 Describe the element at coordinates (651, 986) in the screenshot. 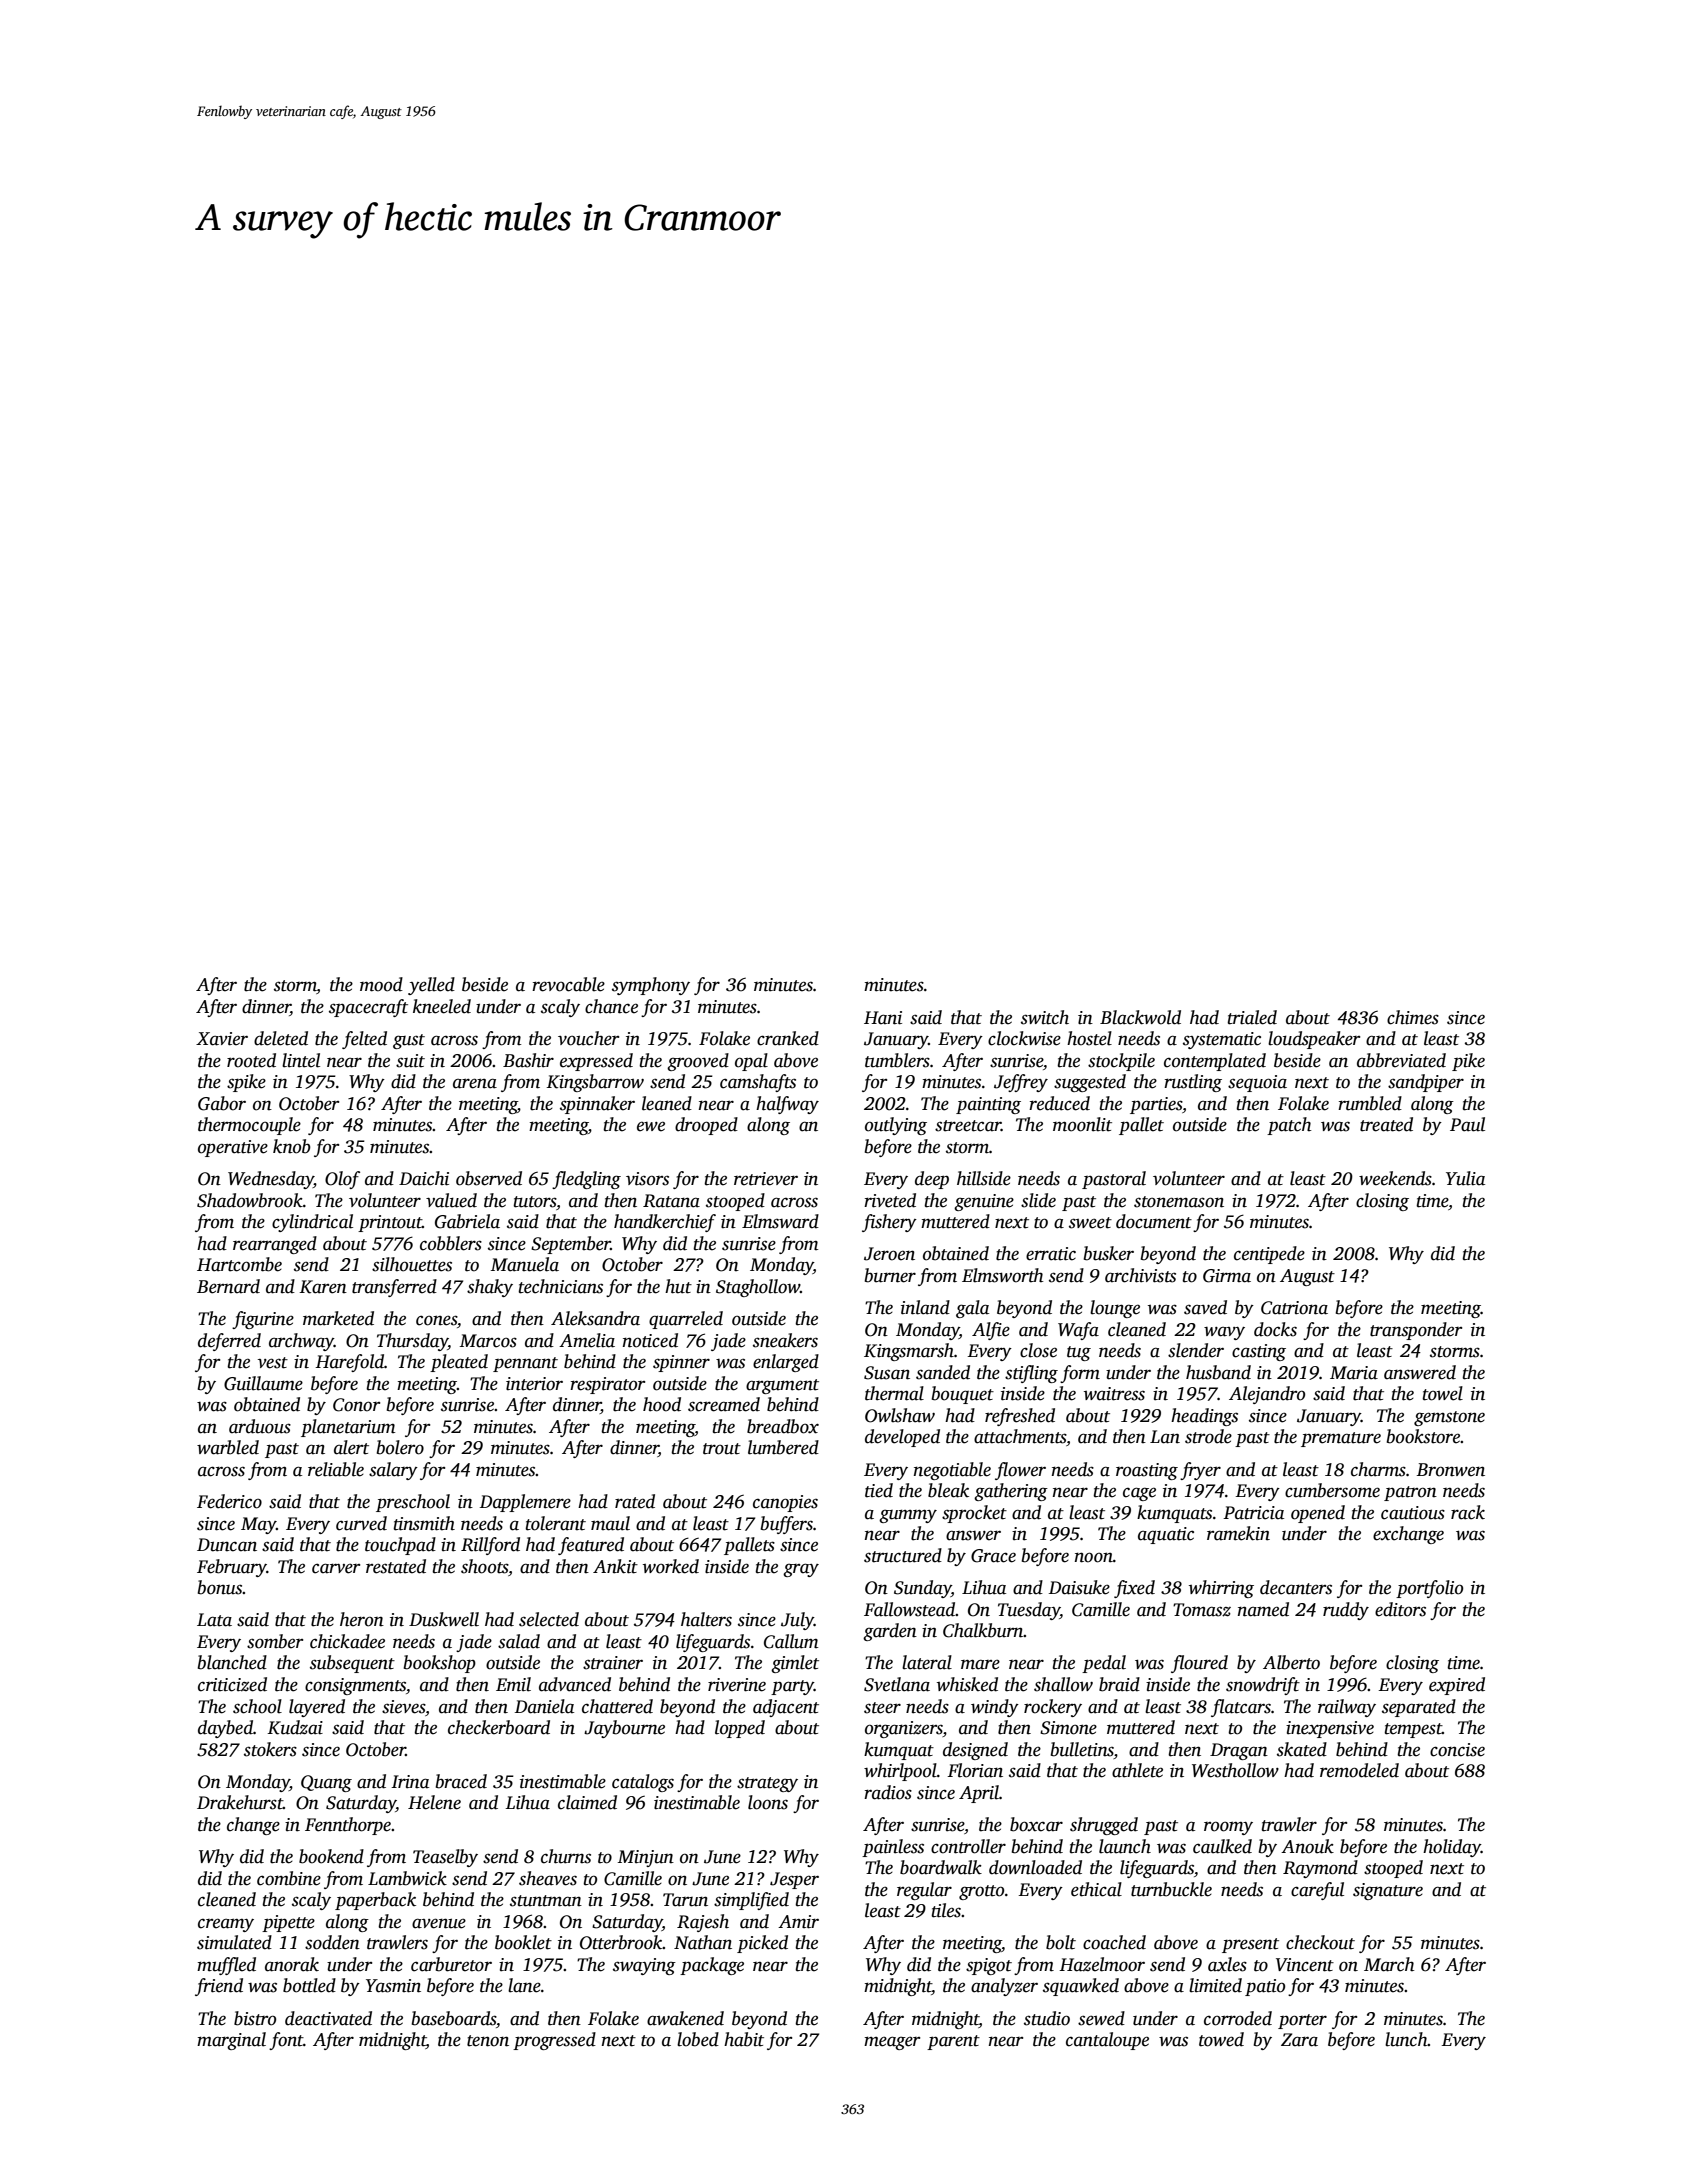

I see `symphony` at that location.
